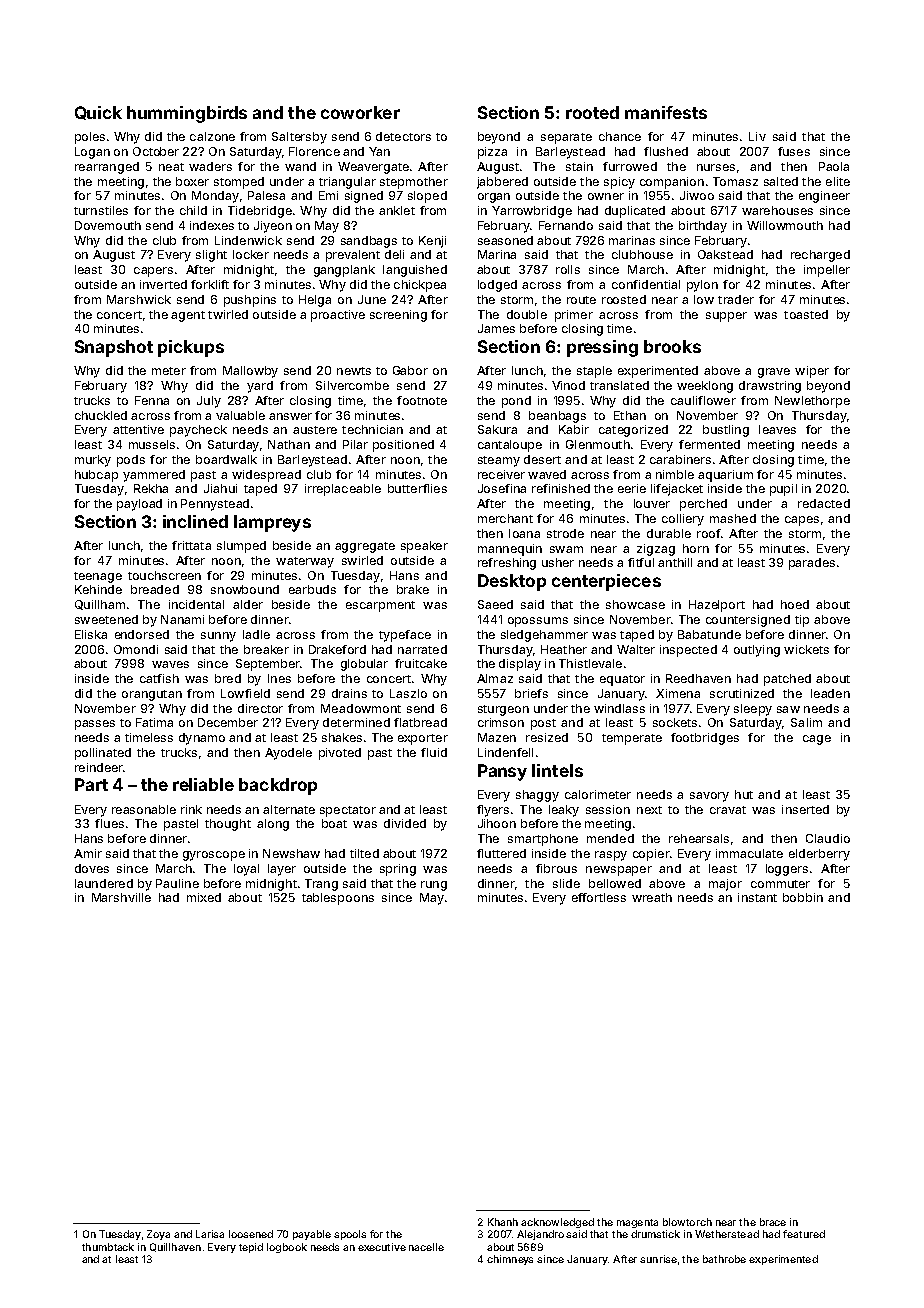 Image resolution: width=924 pixels, height=1308 pixels. Describe the element at coordinates (108, 225) in the screenshot. I see `Dovemouth` at that location.
